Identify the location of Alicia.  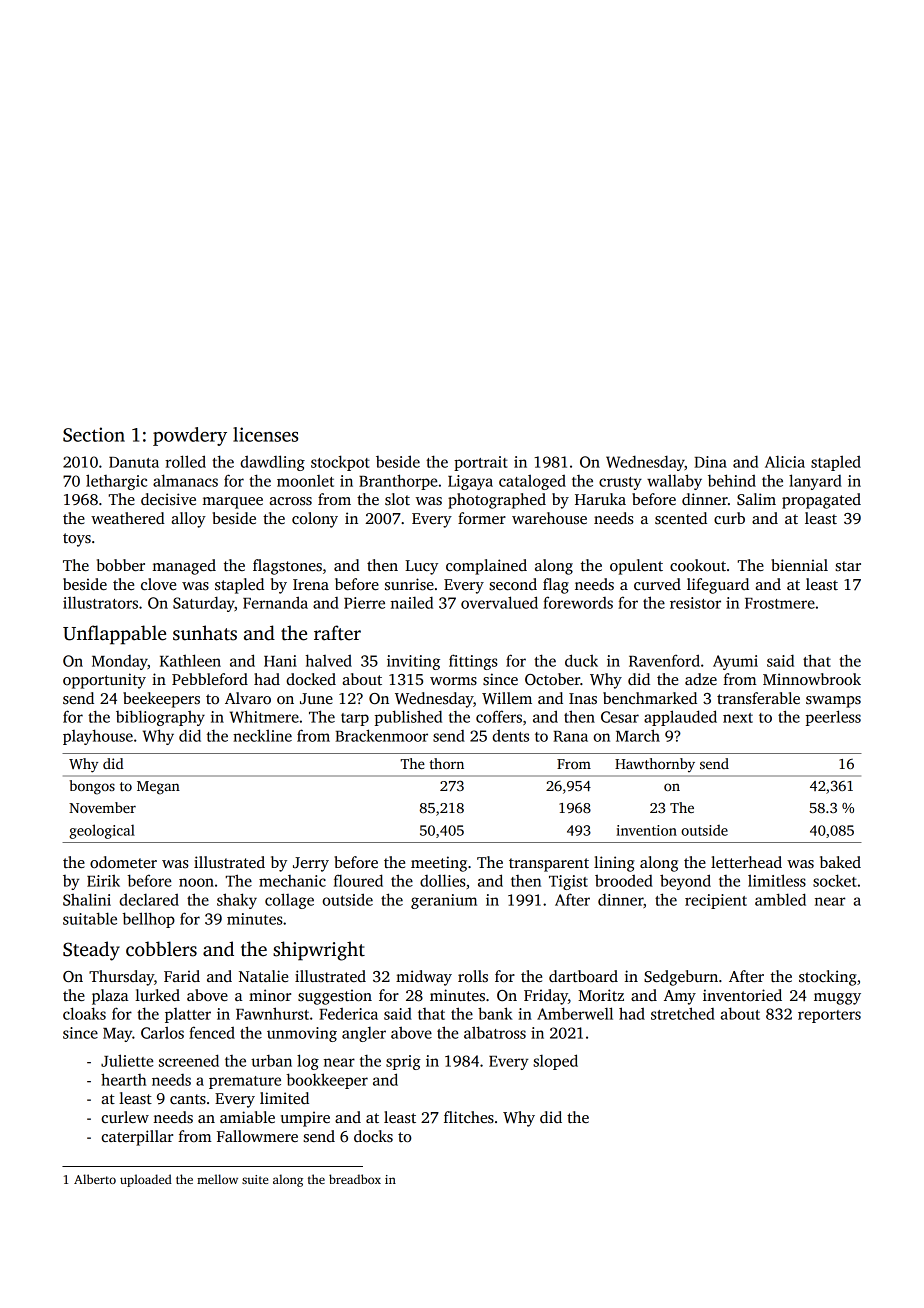
(785, 462).
